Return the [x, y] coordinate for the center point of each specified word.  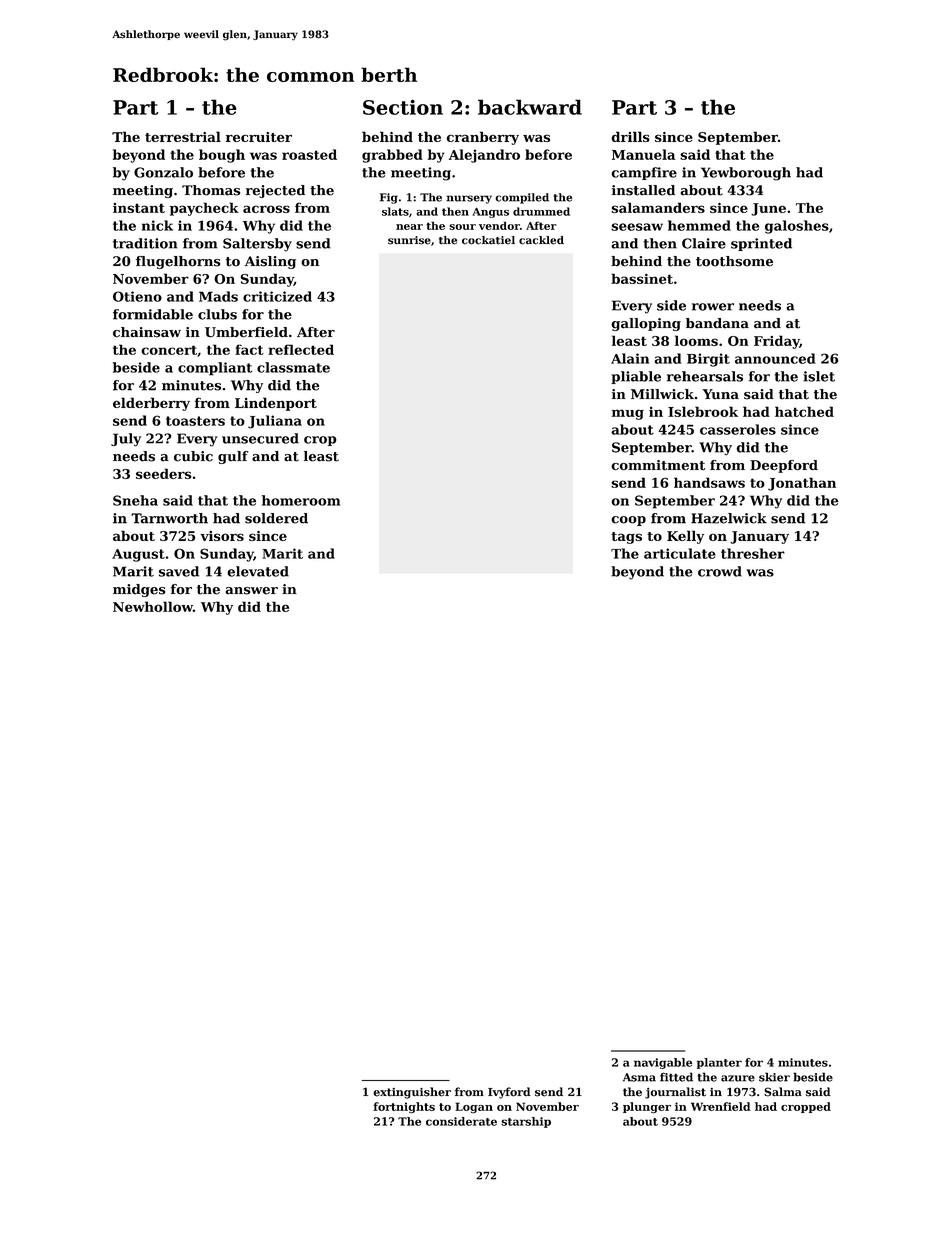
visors [222, 536]
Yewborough [746, 174]
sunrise [409, 240]
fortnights [404, 1108]
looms [696, 340]
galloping [646, 324]
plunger [647, 1108]
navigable [663, 1063]
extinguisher [412, 1093]
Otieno [137, 296]
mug [628, 414]
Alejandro [484, 156]
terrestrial [183, 136]
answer [251, 591]
